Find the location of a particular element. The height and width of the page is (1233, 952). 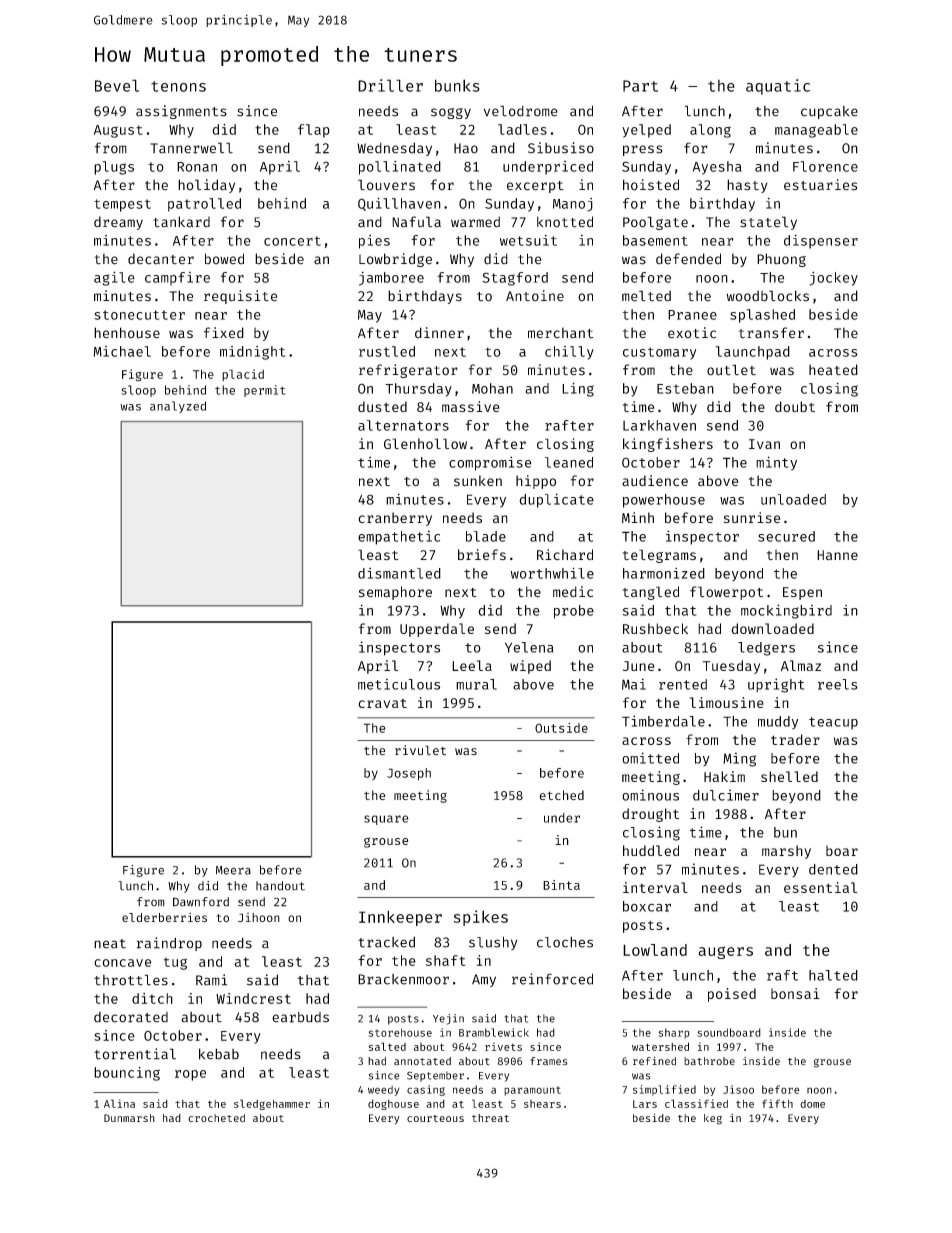

Ling is located at coordinates (578, 389).
